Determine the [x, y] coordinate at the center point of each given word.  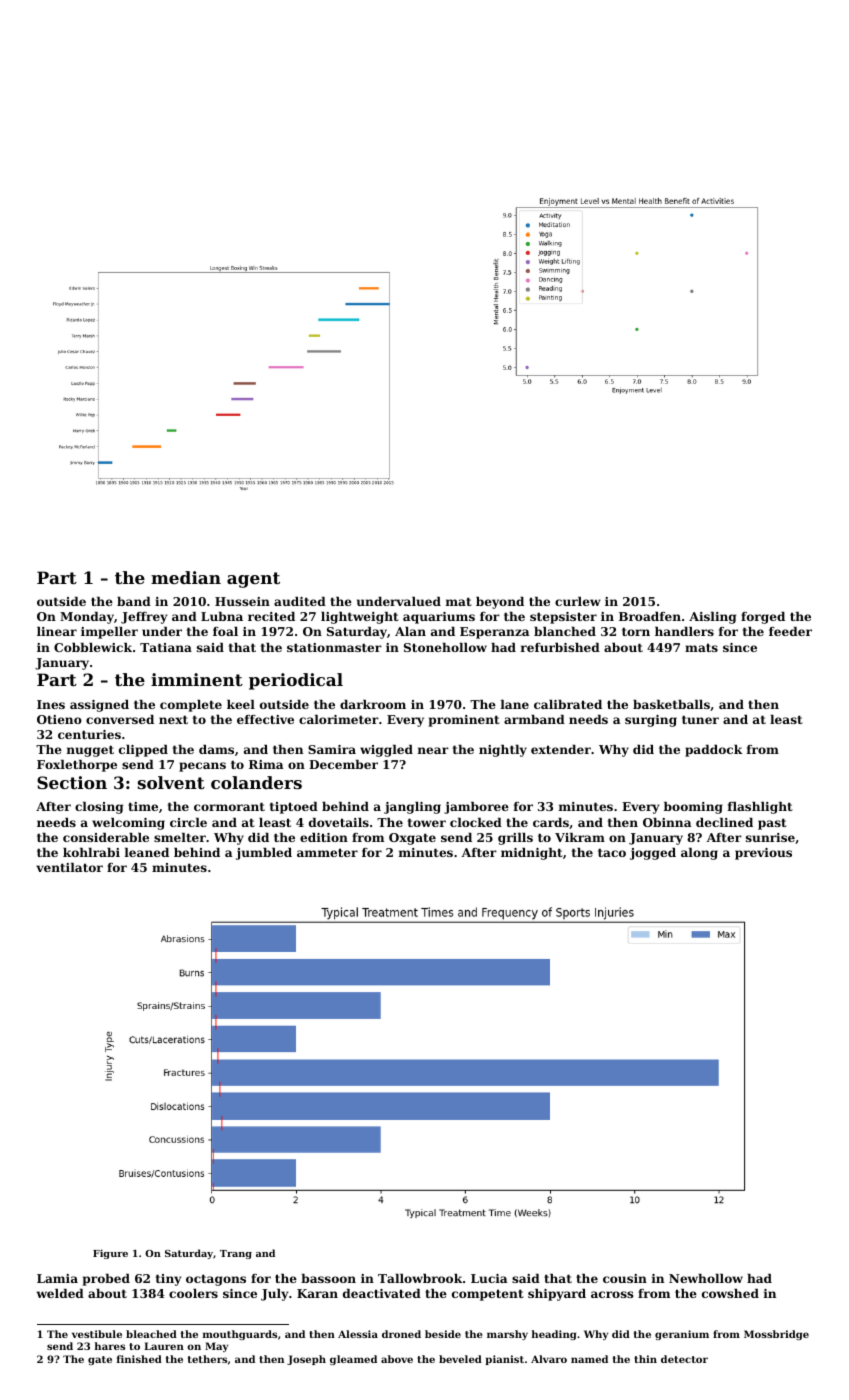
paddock [714, 751]
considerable [106, 837]
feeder [790, 631]
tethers [207, 1359]
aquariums [439, 618]
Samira [332, 749]
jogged [653, 854]
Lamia [57, 1278]
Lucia [489, 1278]
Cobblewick [93, 647]
